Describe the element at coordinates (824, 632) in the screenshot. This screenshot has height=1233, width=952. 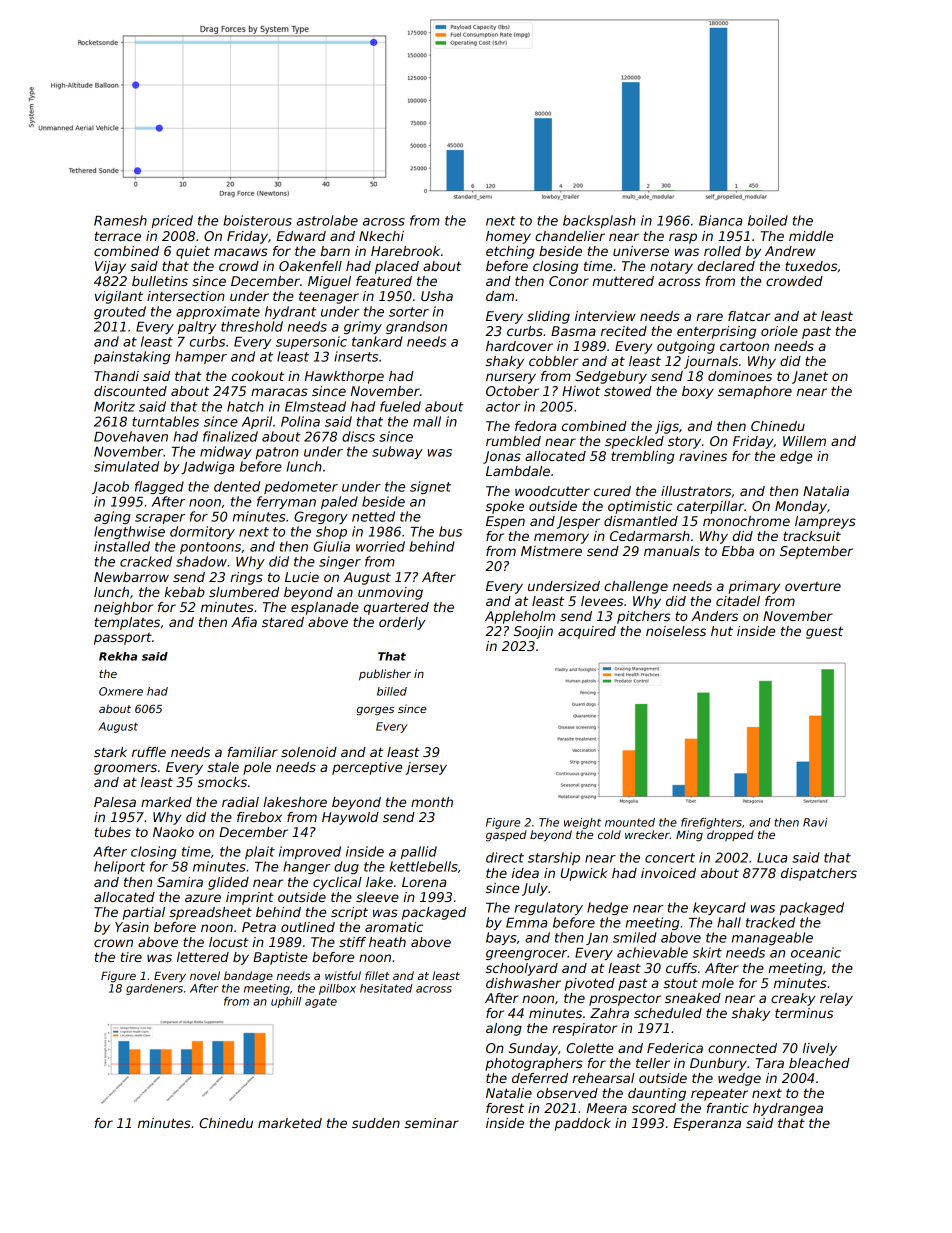
I see `guest` at that location.
